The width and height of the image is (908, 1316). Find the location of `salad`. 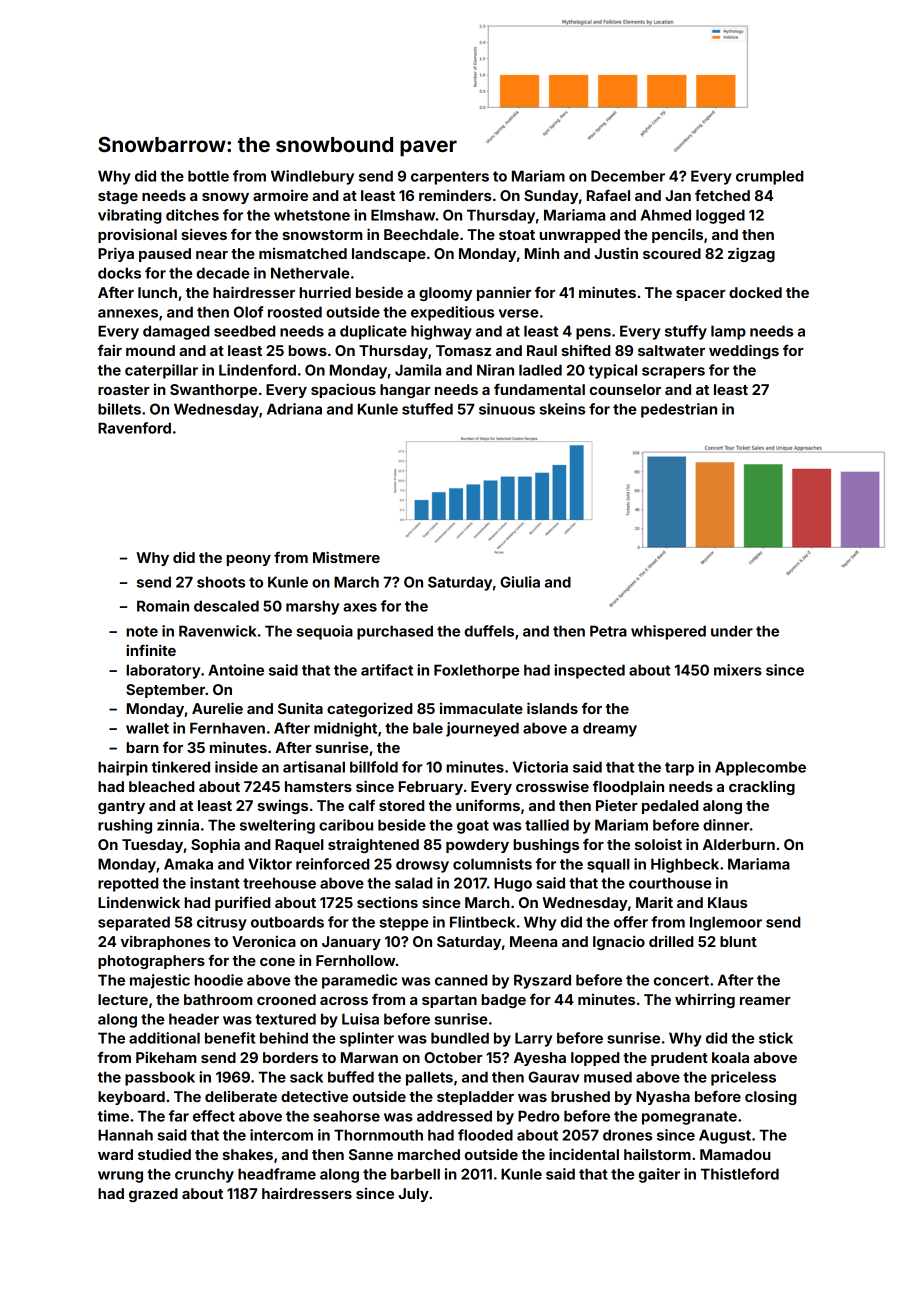

salad is located at coordinates (413, 883).
